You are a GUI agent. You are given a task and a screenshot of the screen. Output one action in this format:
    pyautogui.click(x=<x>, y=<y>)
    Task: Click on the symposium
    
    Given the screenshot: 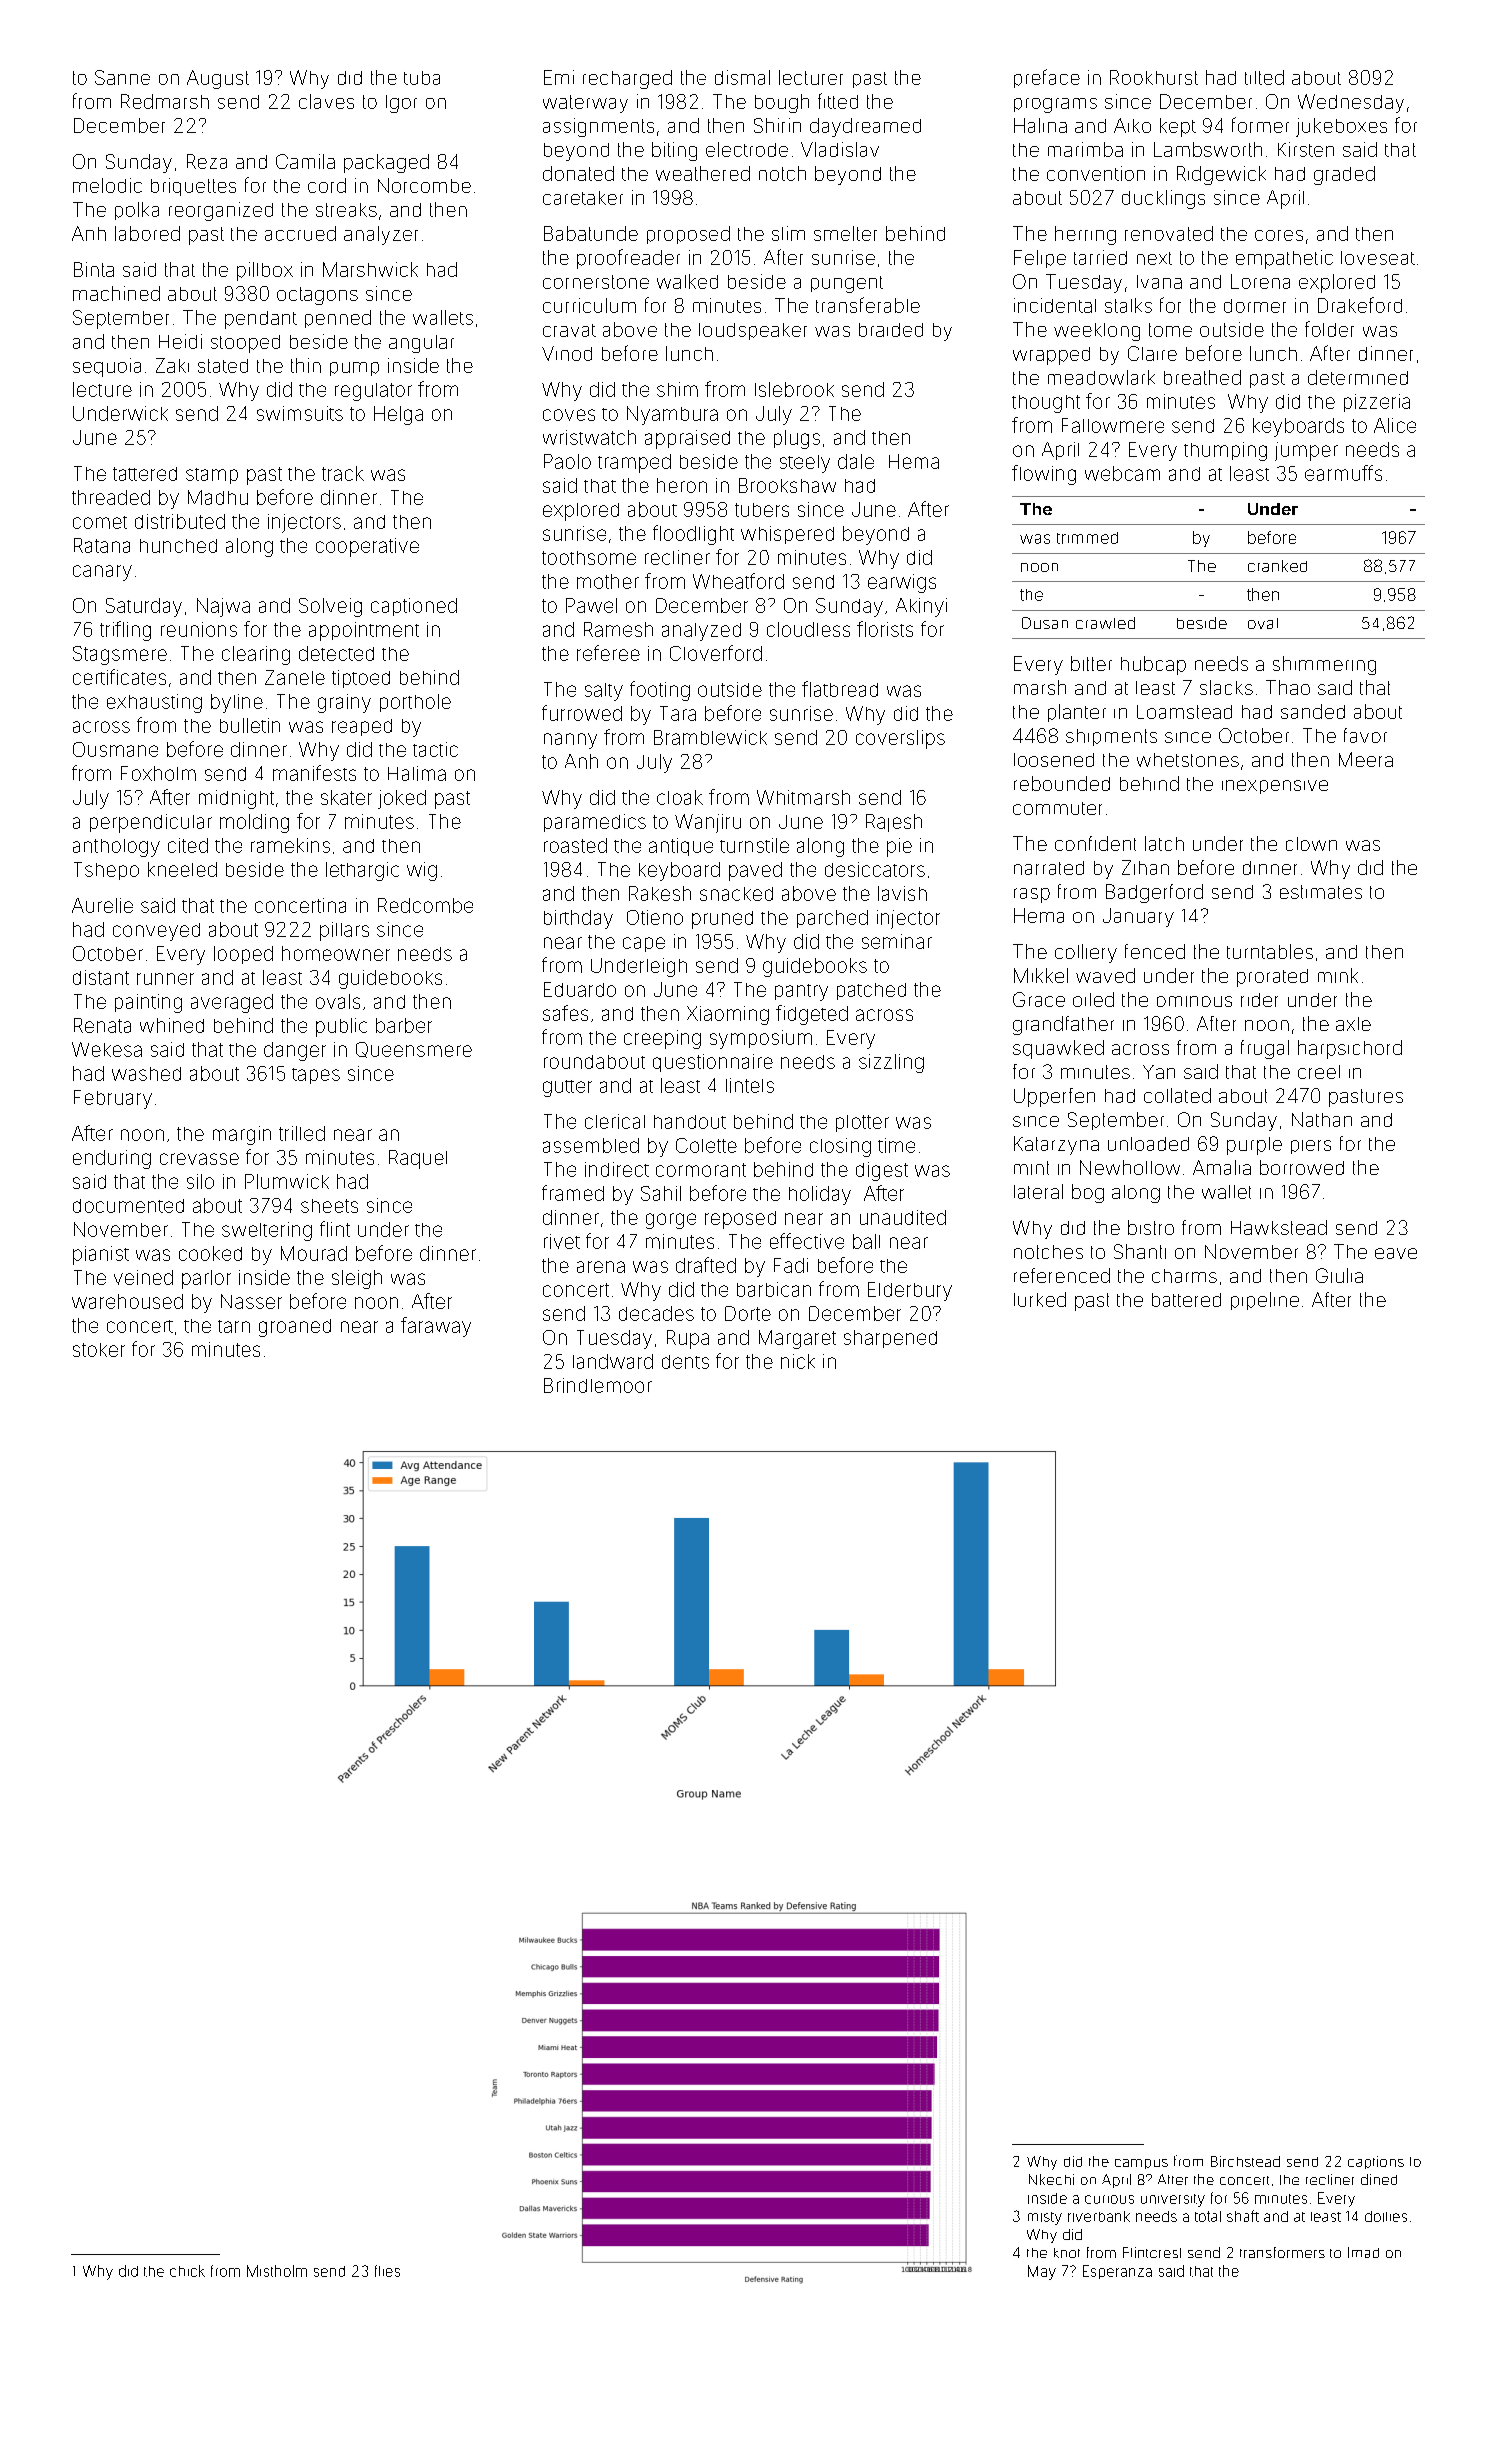 What is the action you would take?
    pyautogui.click(x=761, y=1039)
